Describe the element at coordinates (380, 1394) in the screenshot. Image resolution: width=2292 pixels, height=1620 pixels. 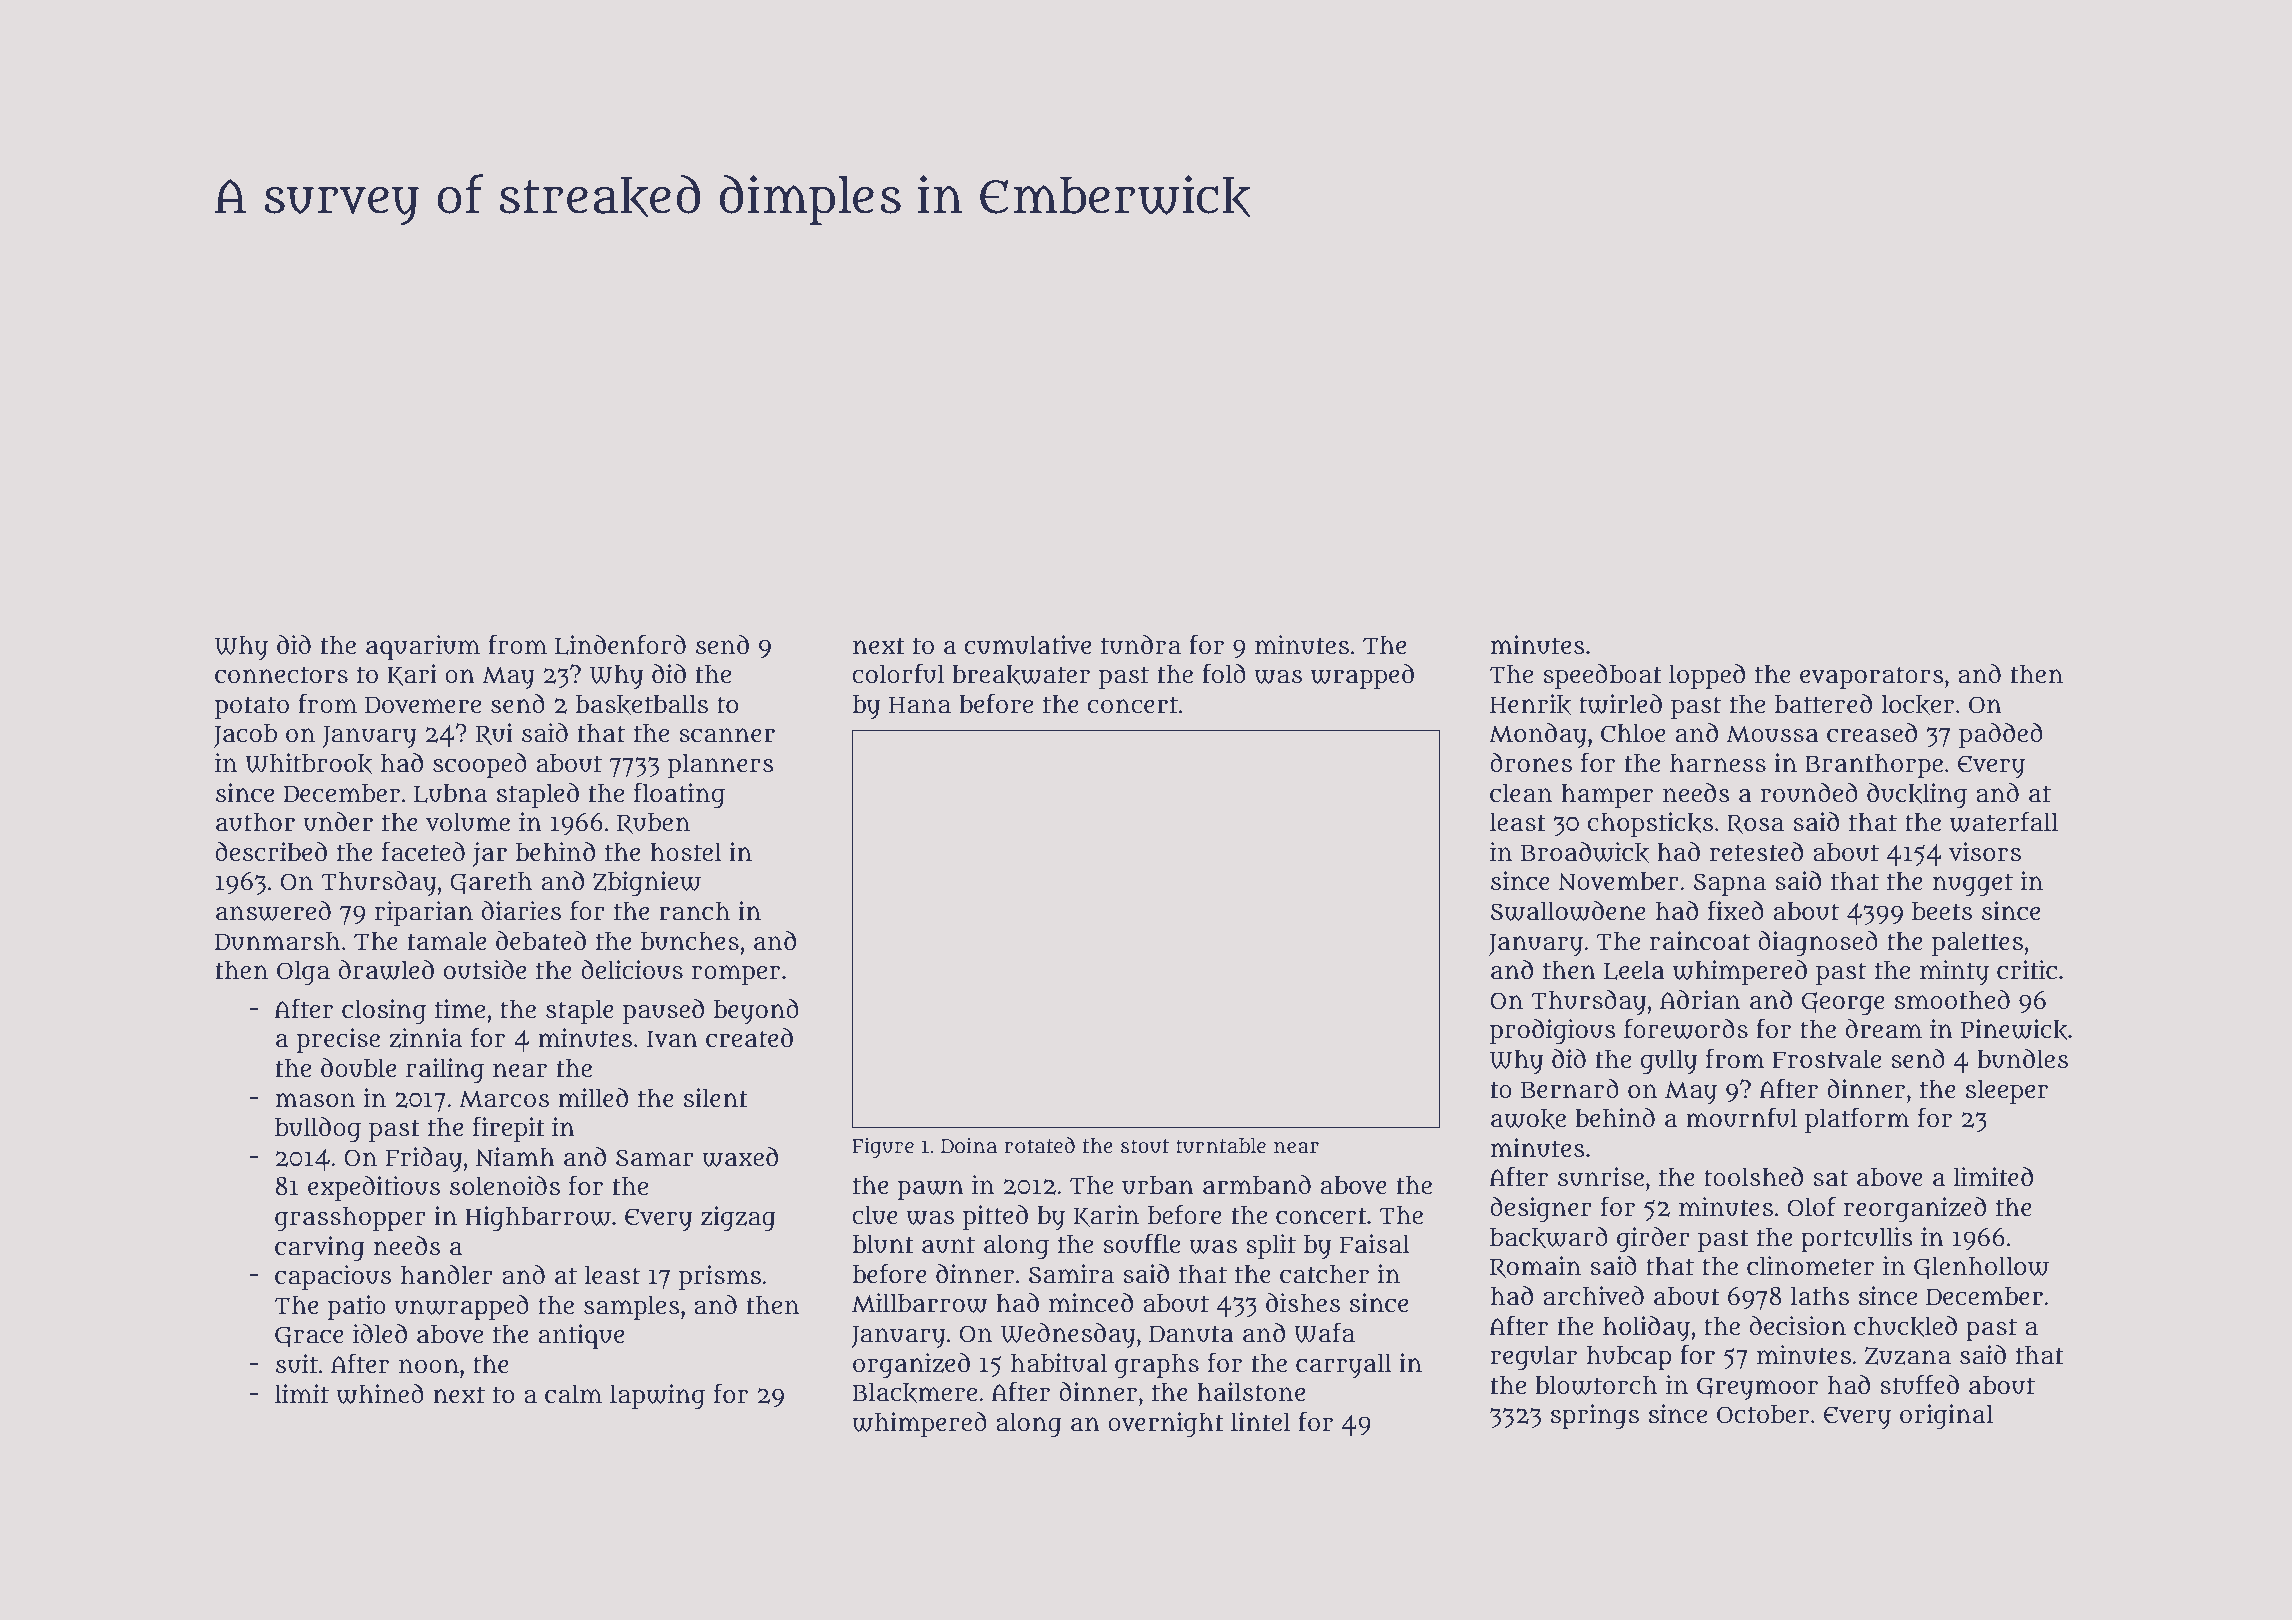
I see `whined` at that location.
